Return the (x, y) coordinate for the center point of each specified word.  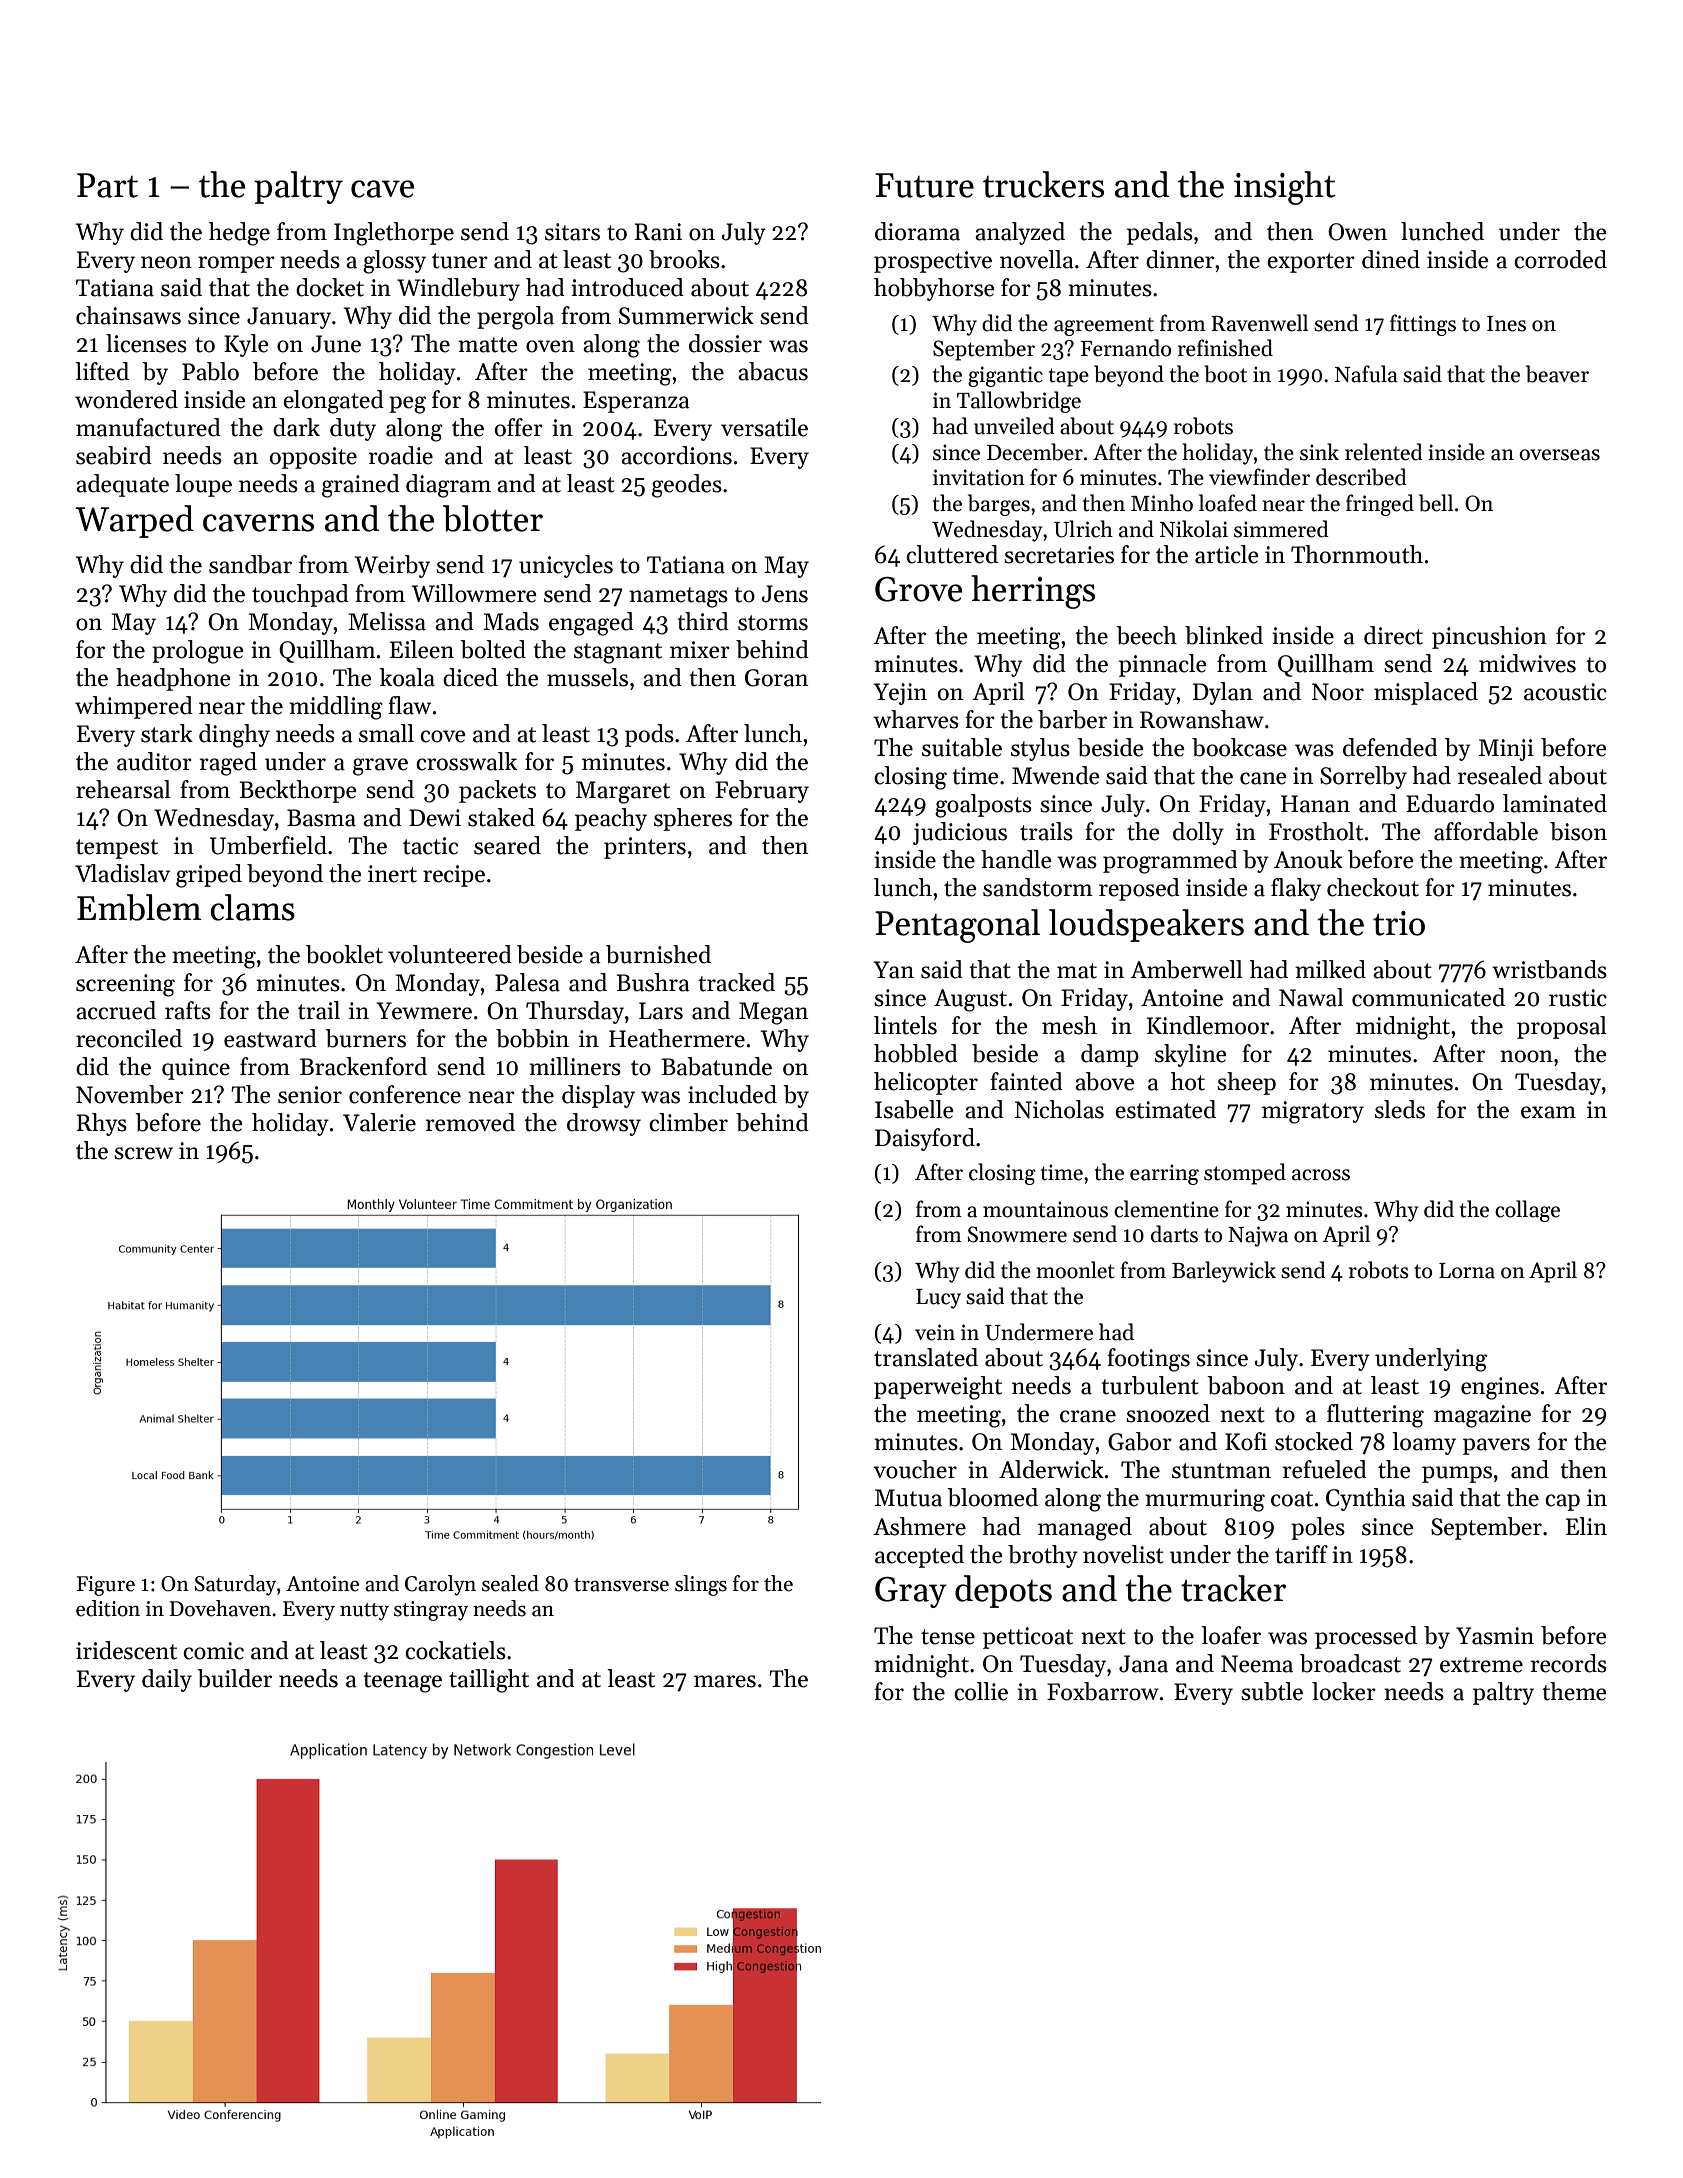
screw (143, 1153)
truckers (1043, 184)
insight (1285, 188)
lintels (905, 1025)
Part (107, 185)
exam (1548, 1112)
